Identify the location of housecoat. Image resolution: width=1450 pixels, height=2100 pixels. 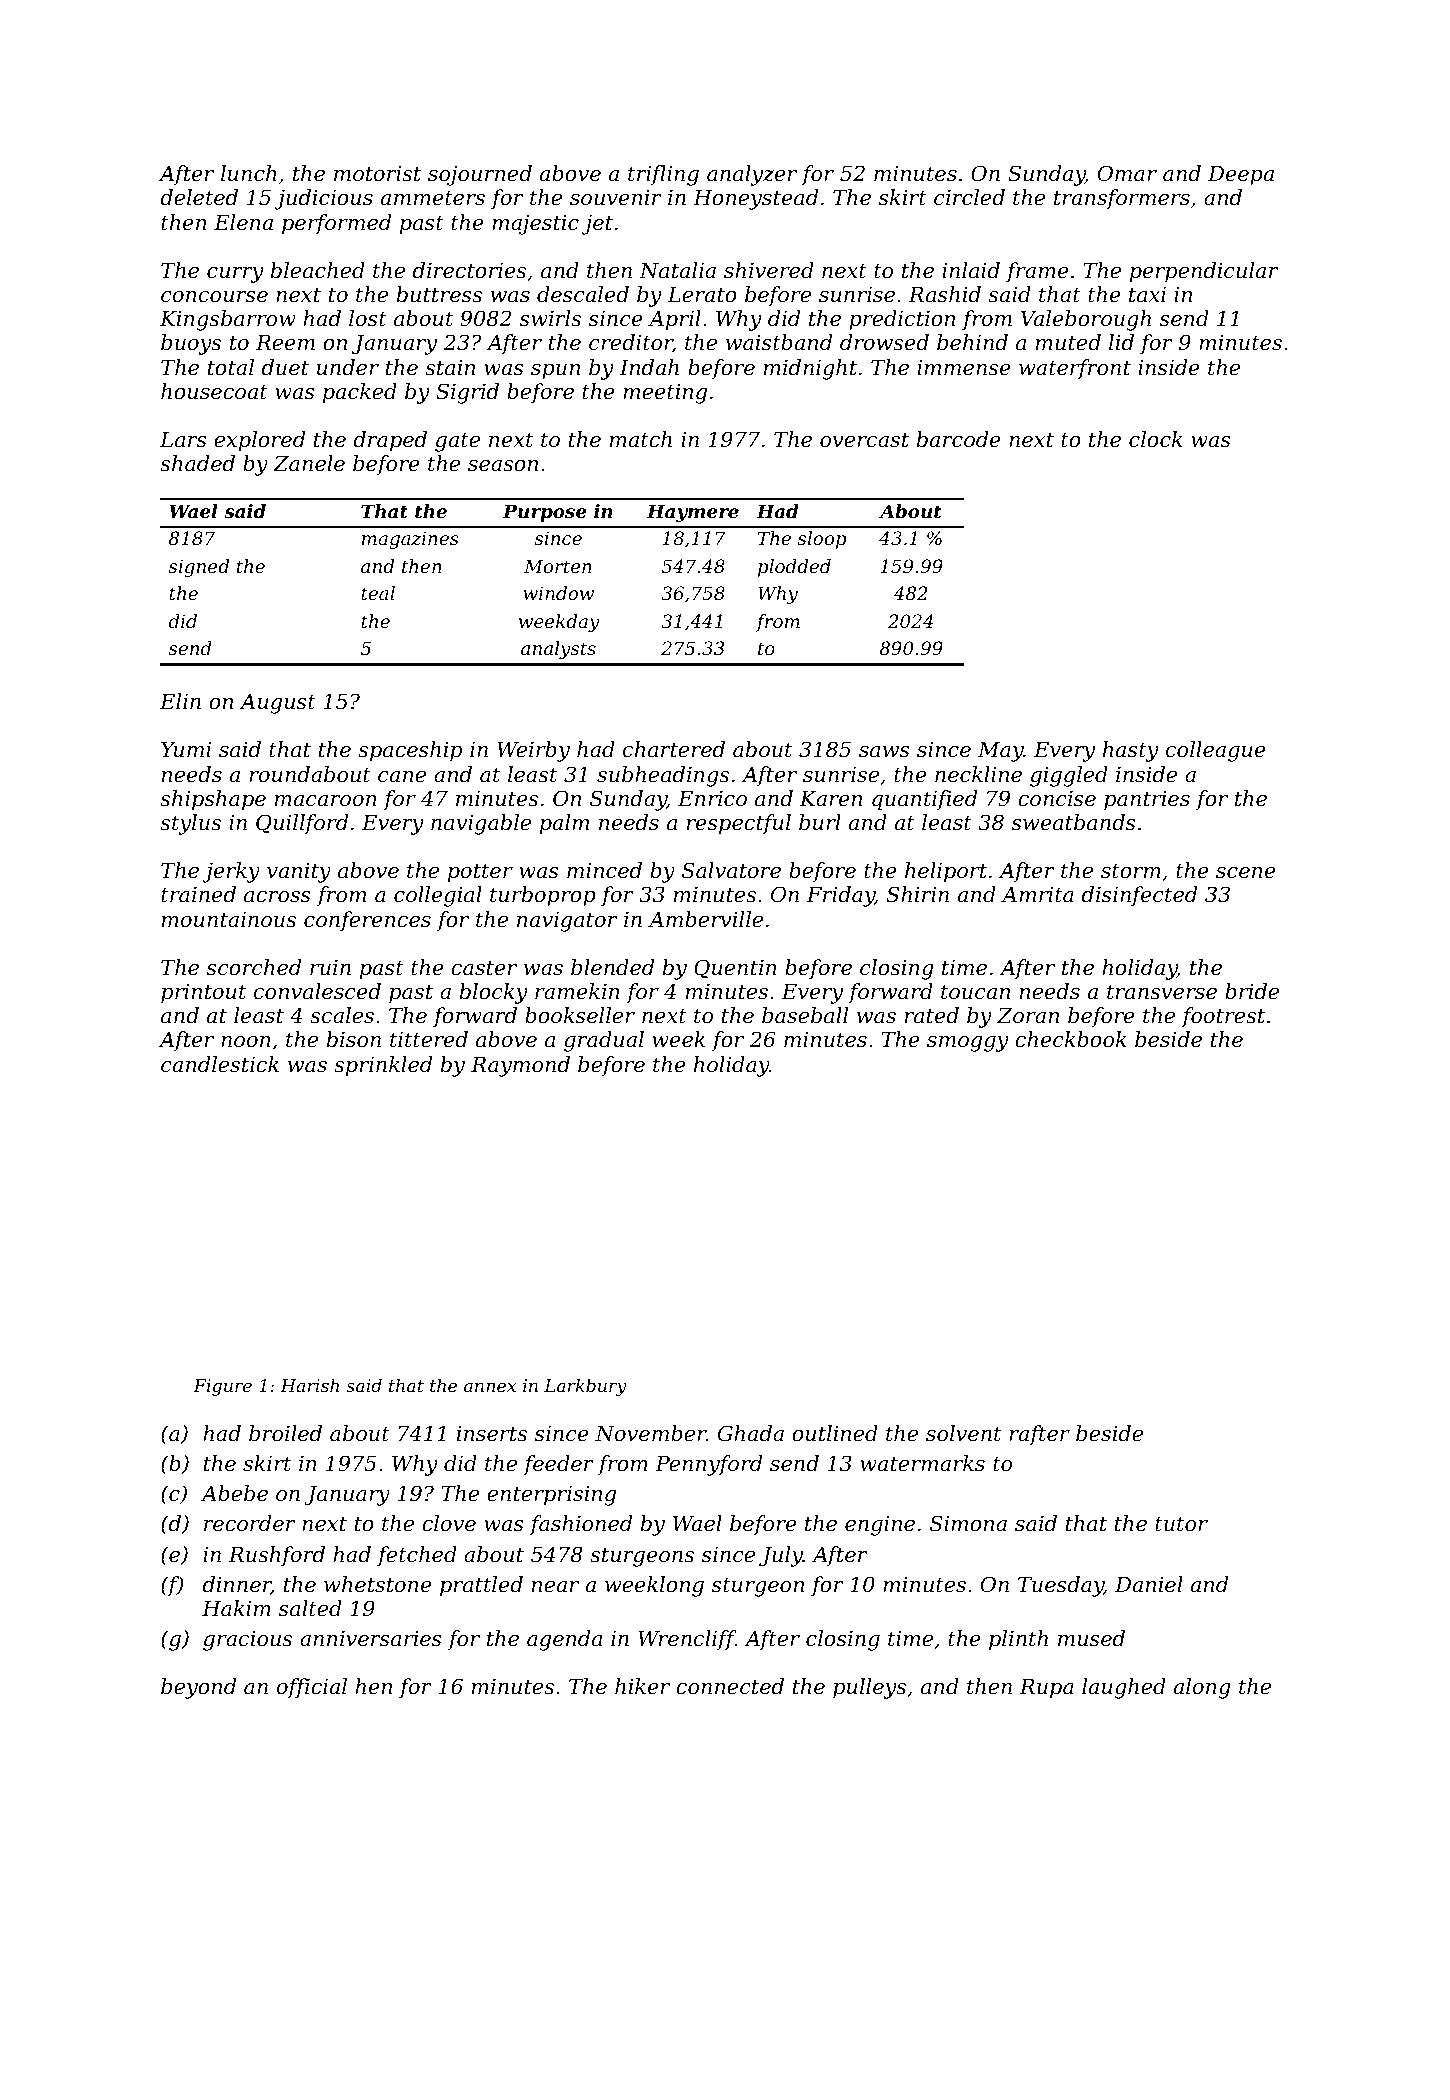
(214, 391).
